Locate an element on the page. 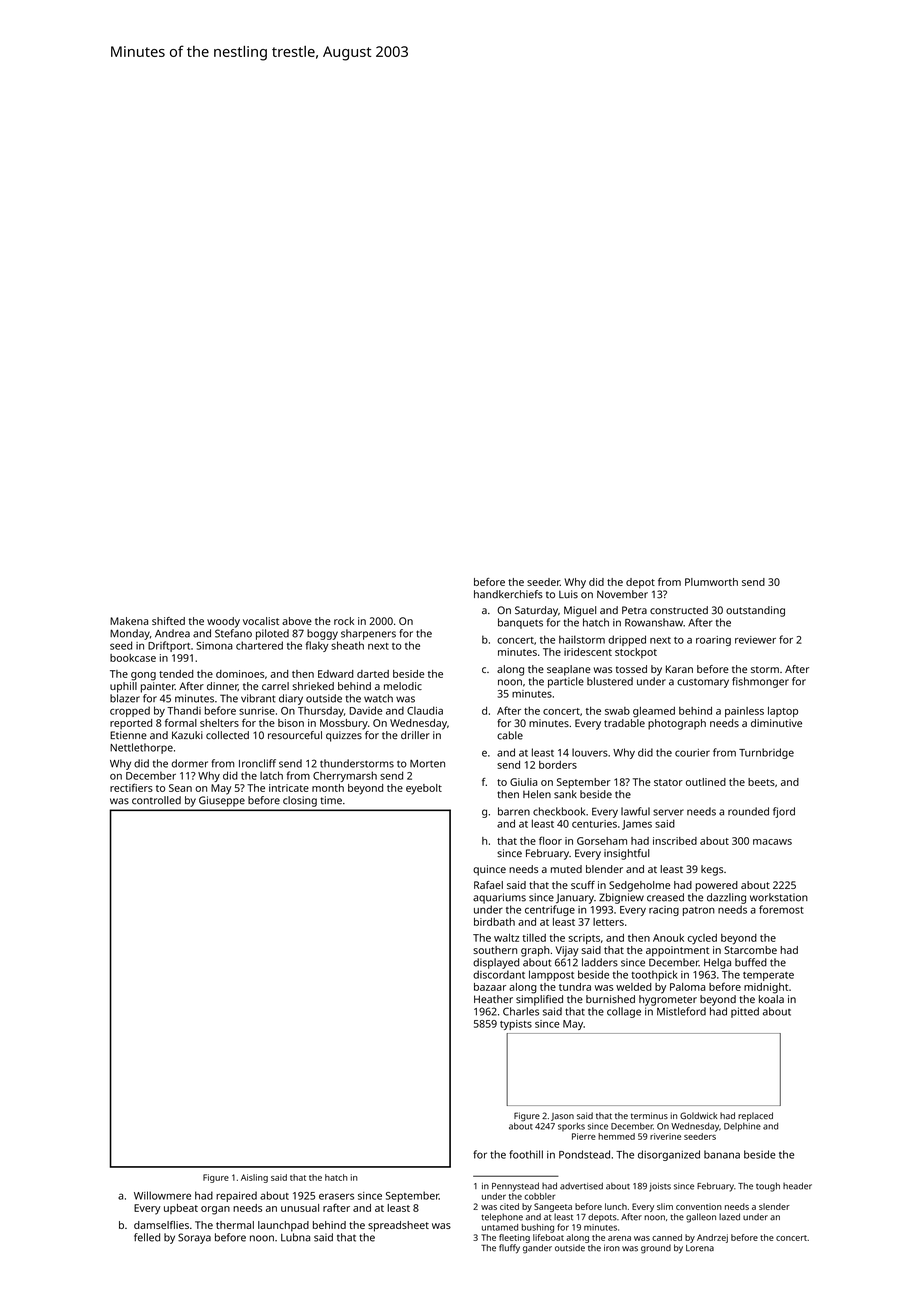  pitted is located at coordinates (745, 1012).
